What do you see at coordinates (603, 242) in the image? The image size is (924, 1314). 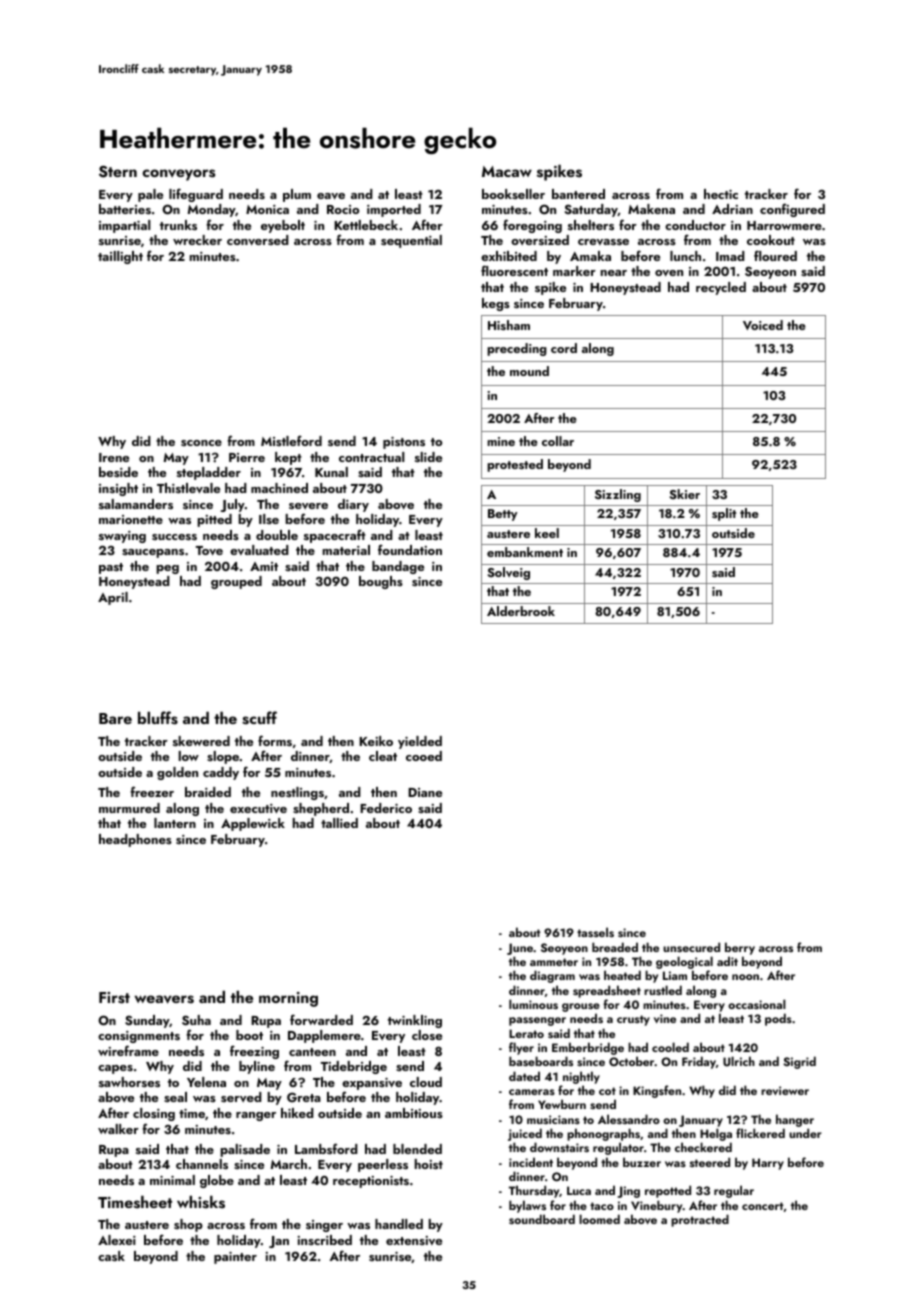 I see `crevasse` at bounding box center [603, 242].
